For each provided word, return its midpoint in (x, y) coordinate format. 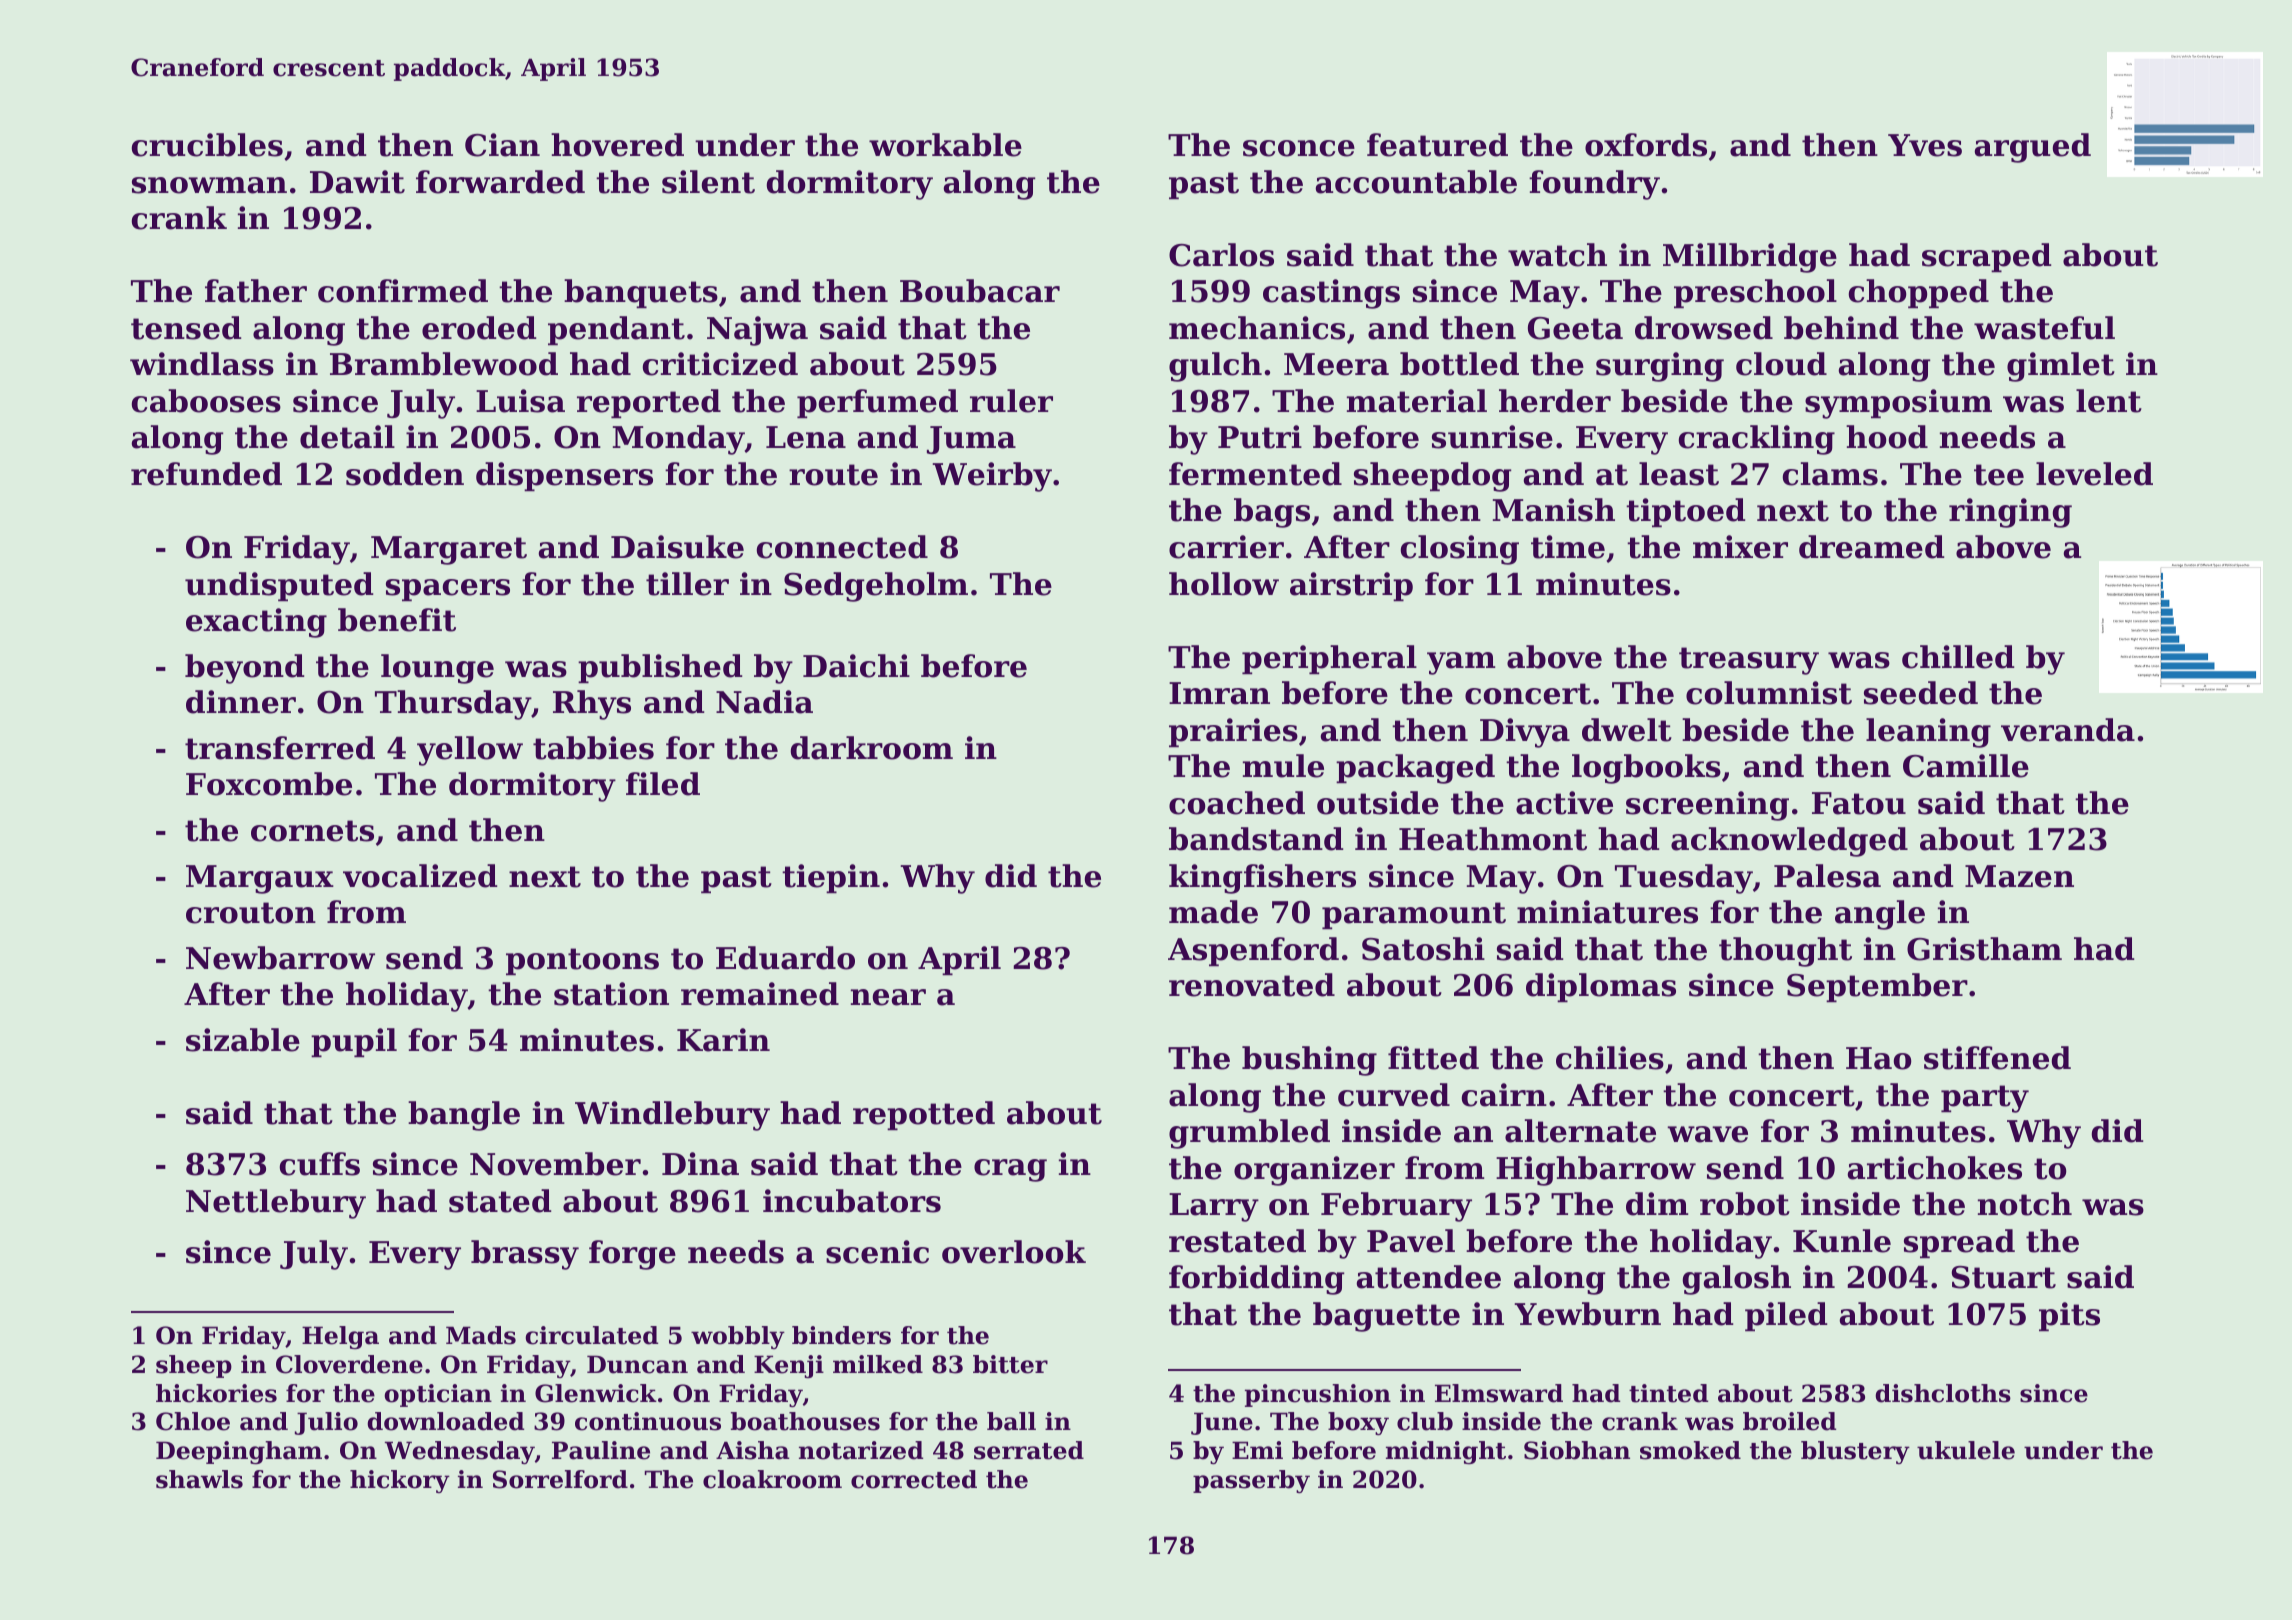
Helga (340, 1337)
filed (663, 784)
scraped (1987, 257)
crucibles (207, 145)
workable (945, 145)
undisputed (279, 586)
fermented (1255, 474)
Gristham (1984, 949)
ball (1011, 1421)
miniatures (1607, 912)
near (888, 997)
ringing (2010, 513)
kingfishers (1262, 879)
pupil (354, 1042)
